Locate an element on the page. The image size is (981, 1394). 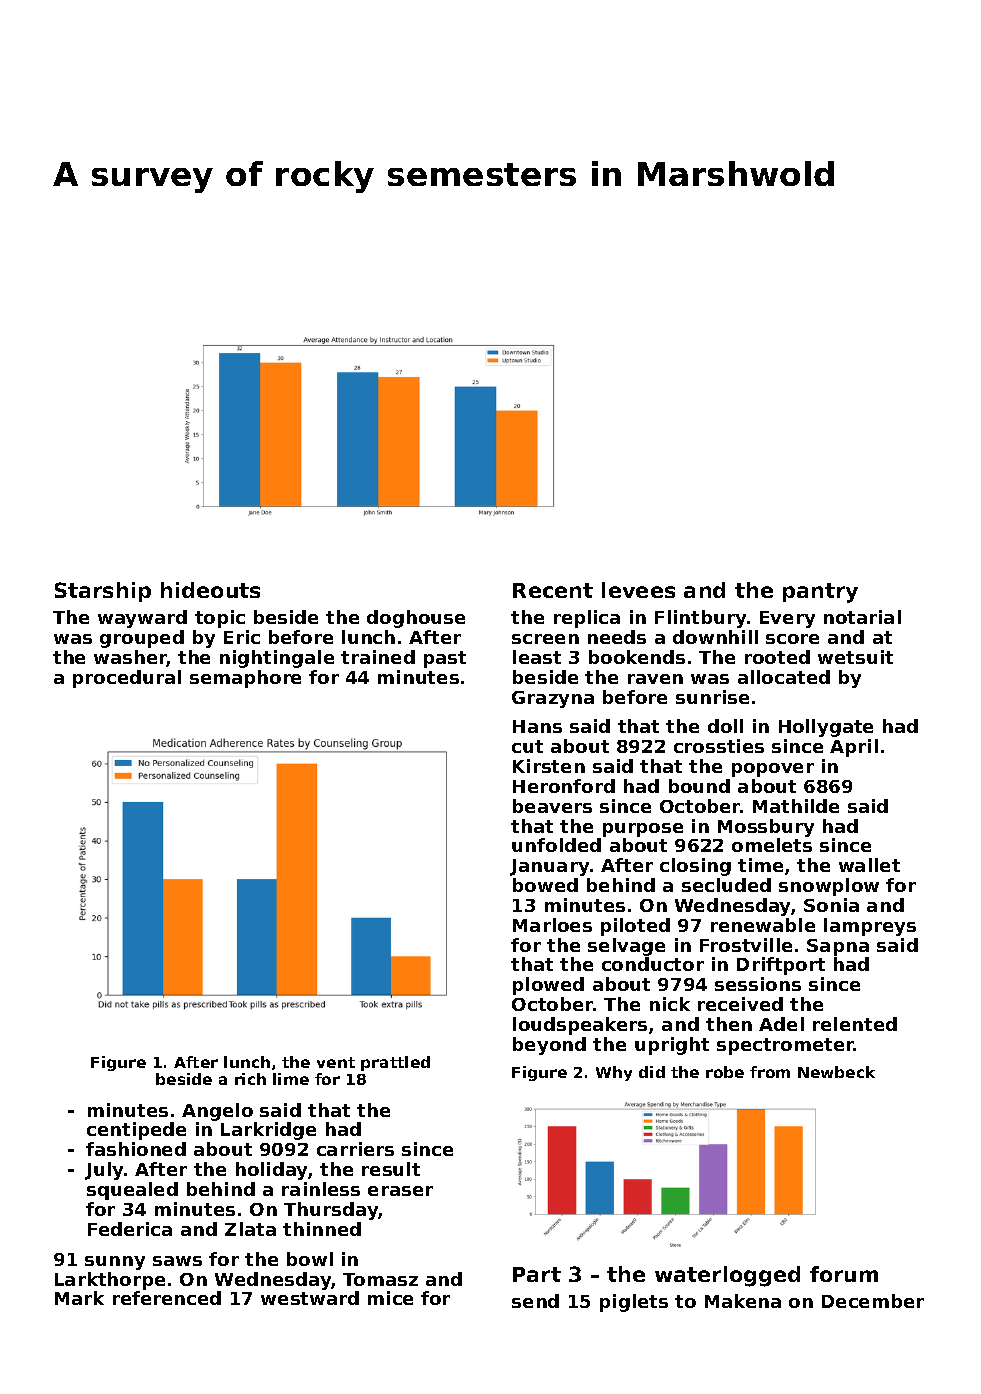
topic is located at coordinates (220, 619).
